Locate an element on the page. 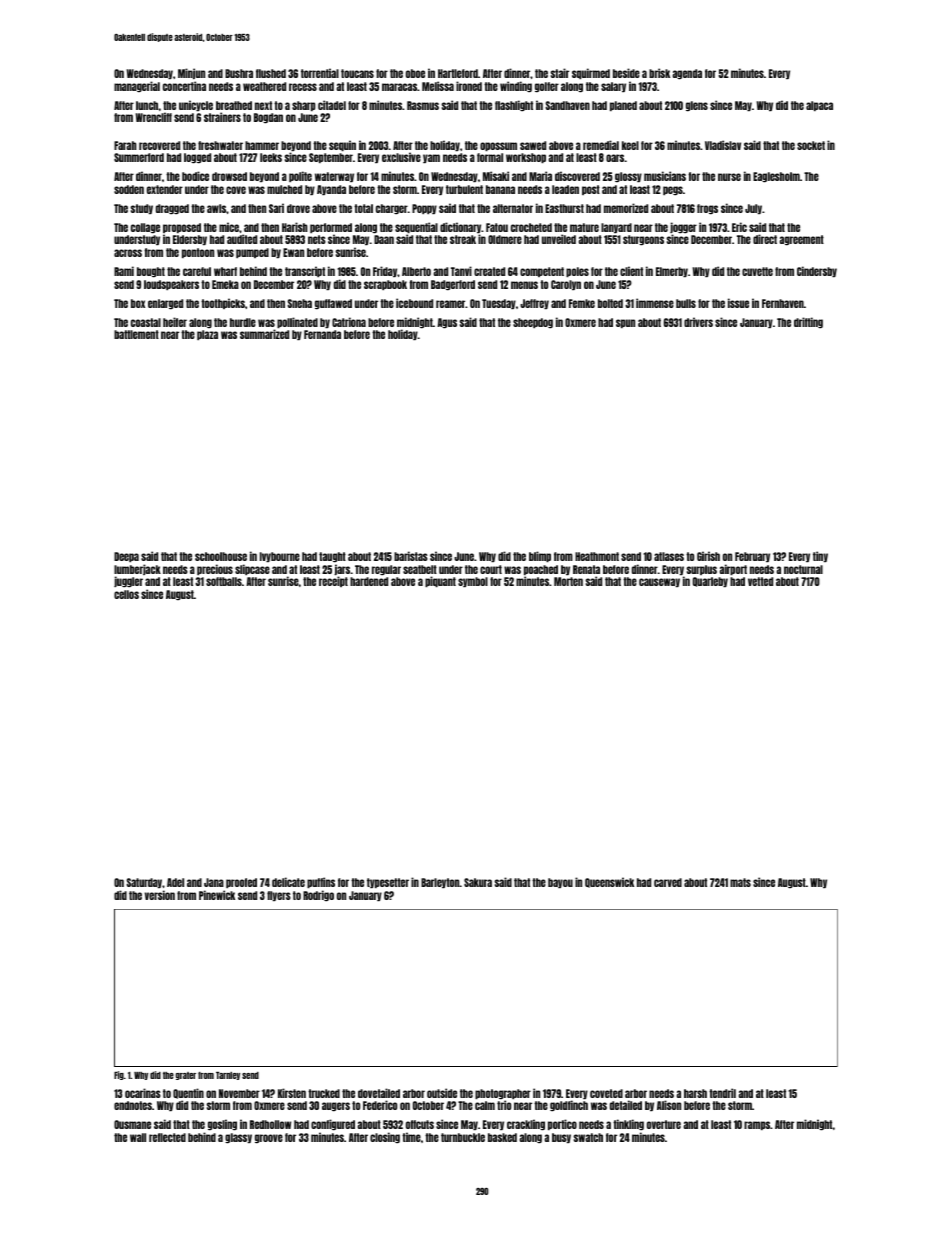 The height and width of the image is (1233, 952). bulls is located at coordinates (686, 303).
